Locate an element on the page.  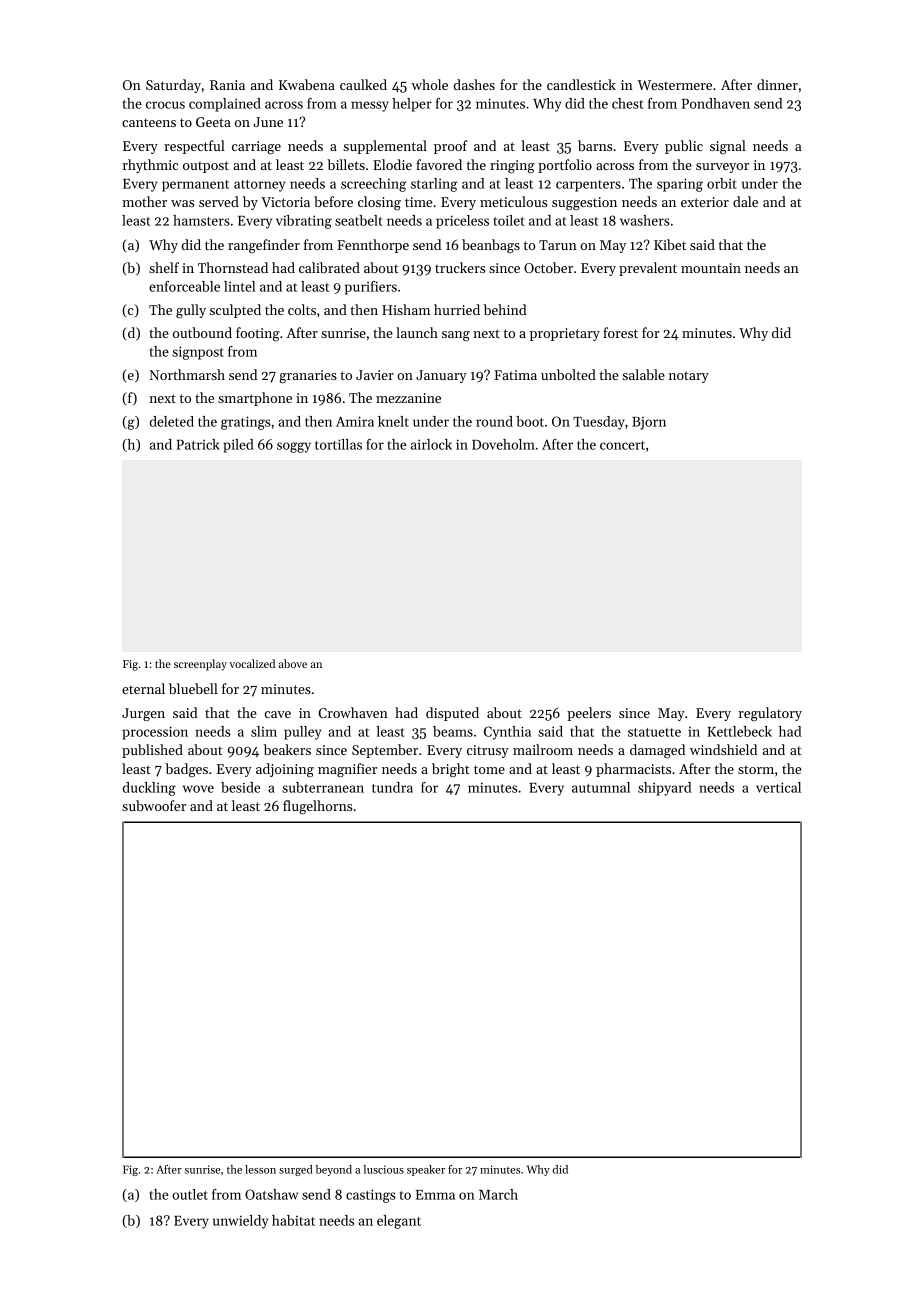
flugelhorns is located at coordinates (317, 807).
